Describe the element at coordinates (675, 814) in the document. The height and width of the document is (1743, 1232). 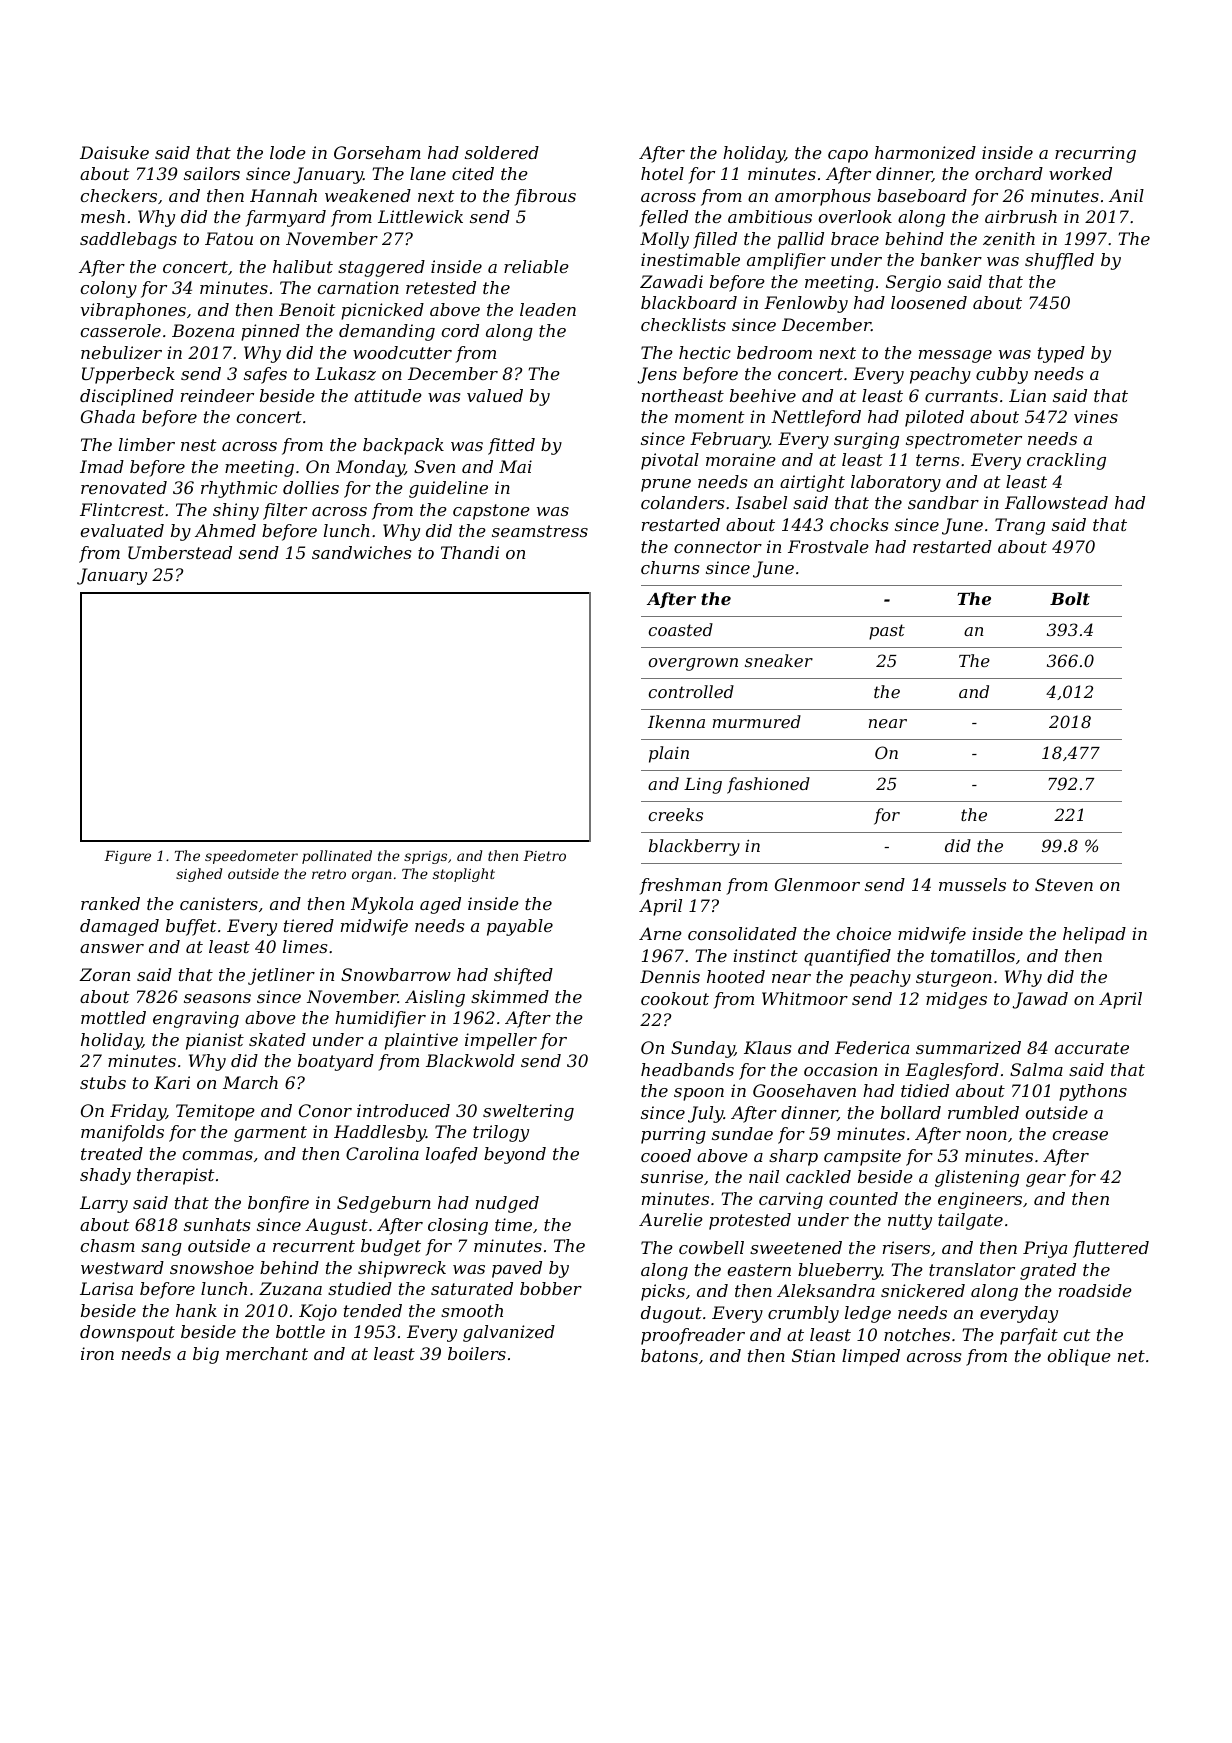
I see `creeks` at that location.
